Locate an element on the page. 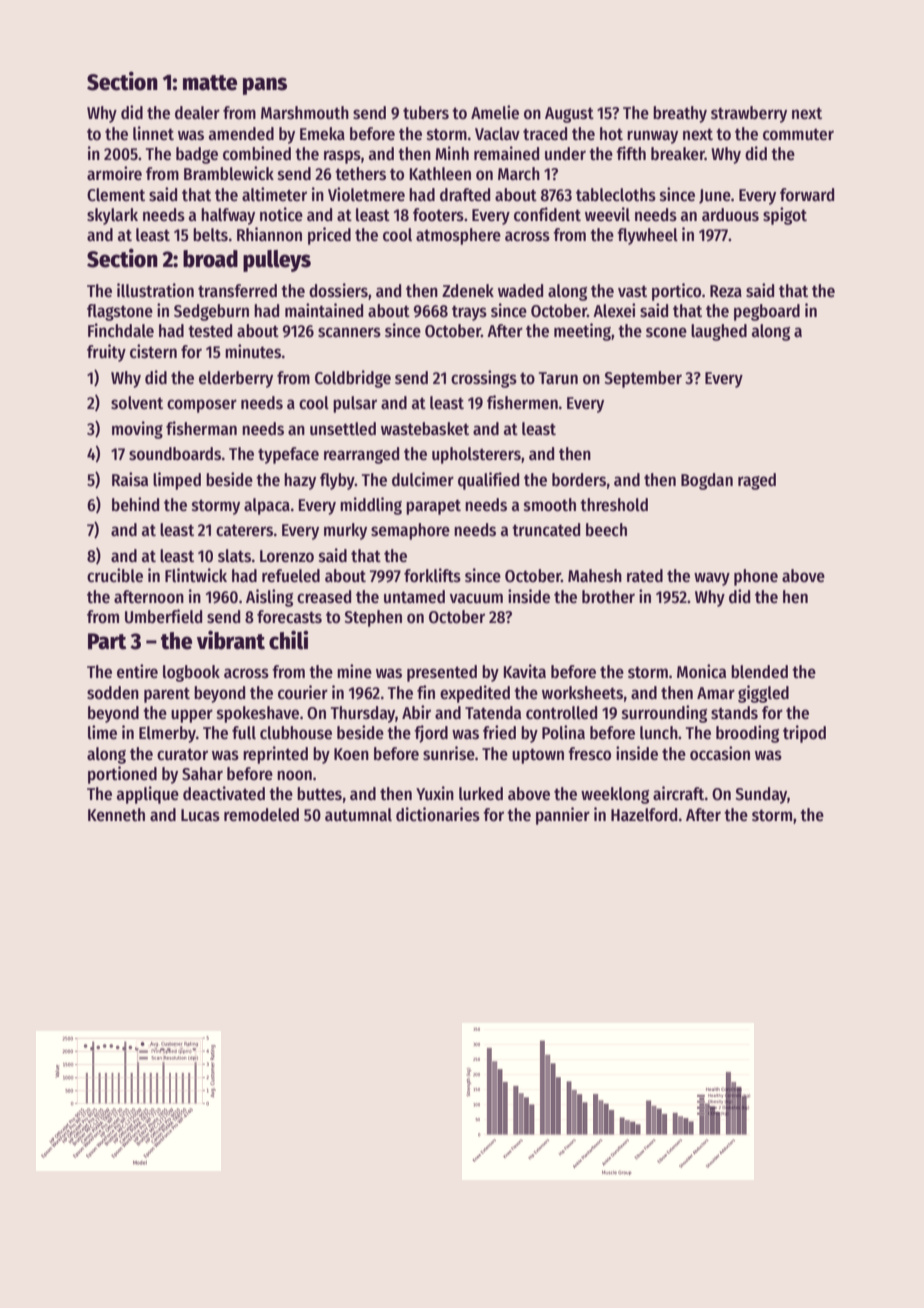 The height and width of the page is (1308, 924). fishermen is located at coordinates (522, 402).
